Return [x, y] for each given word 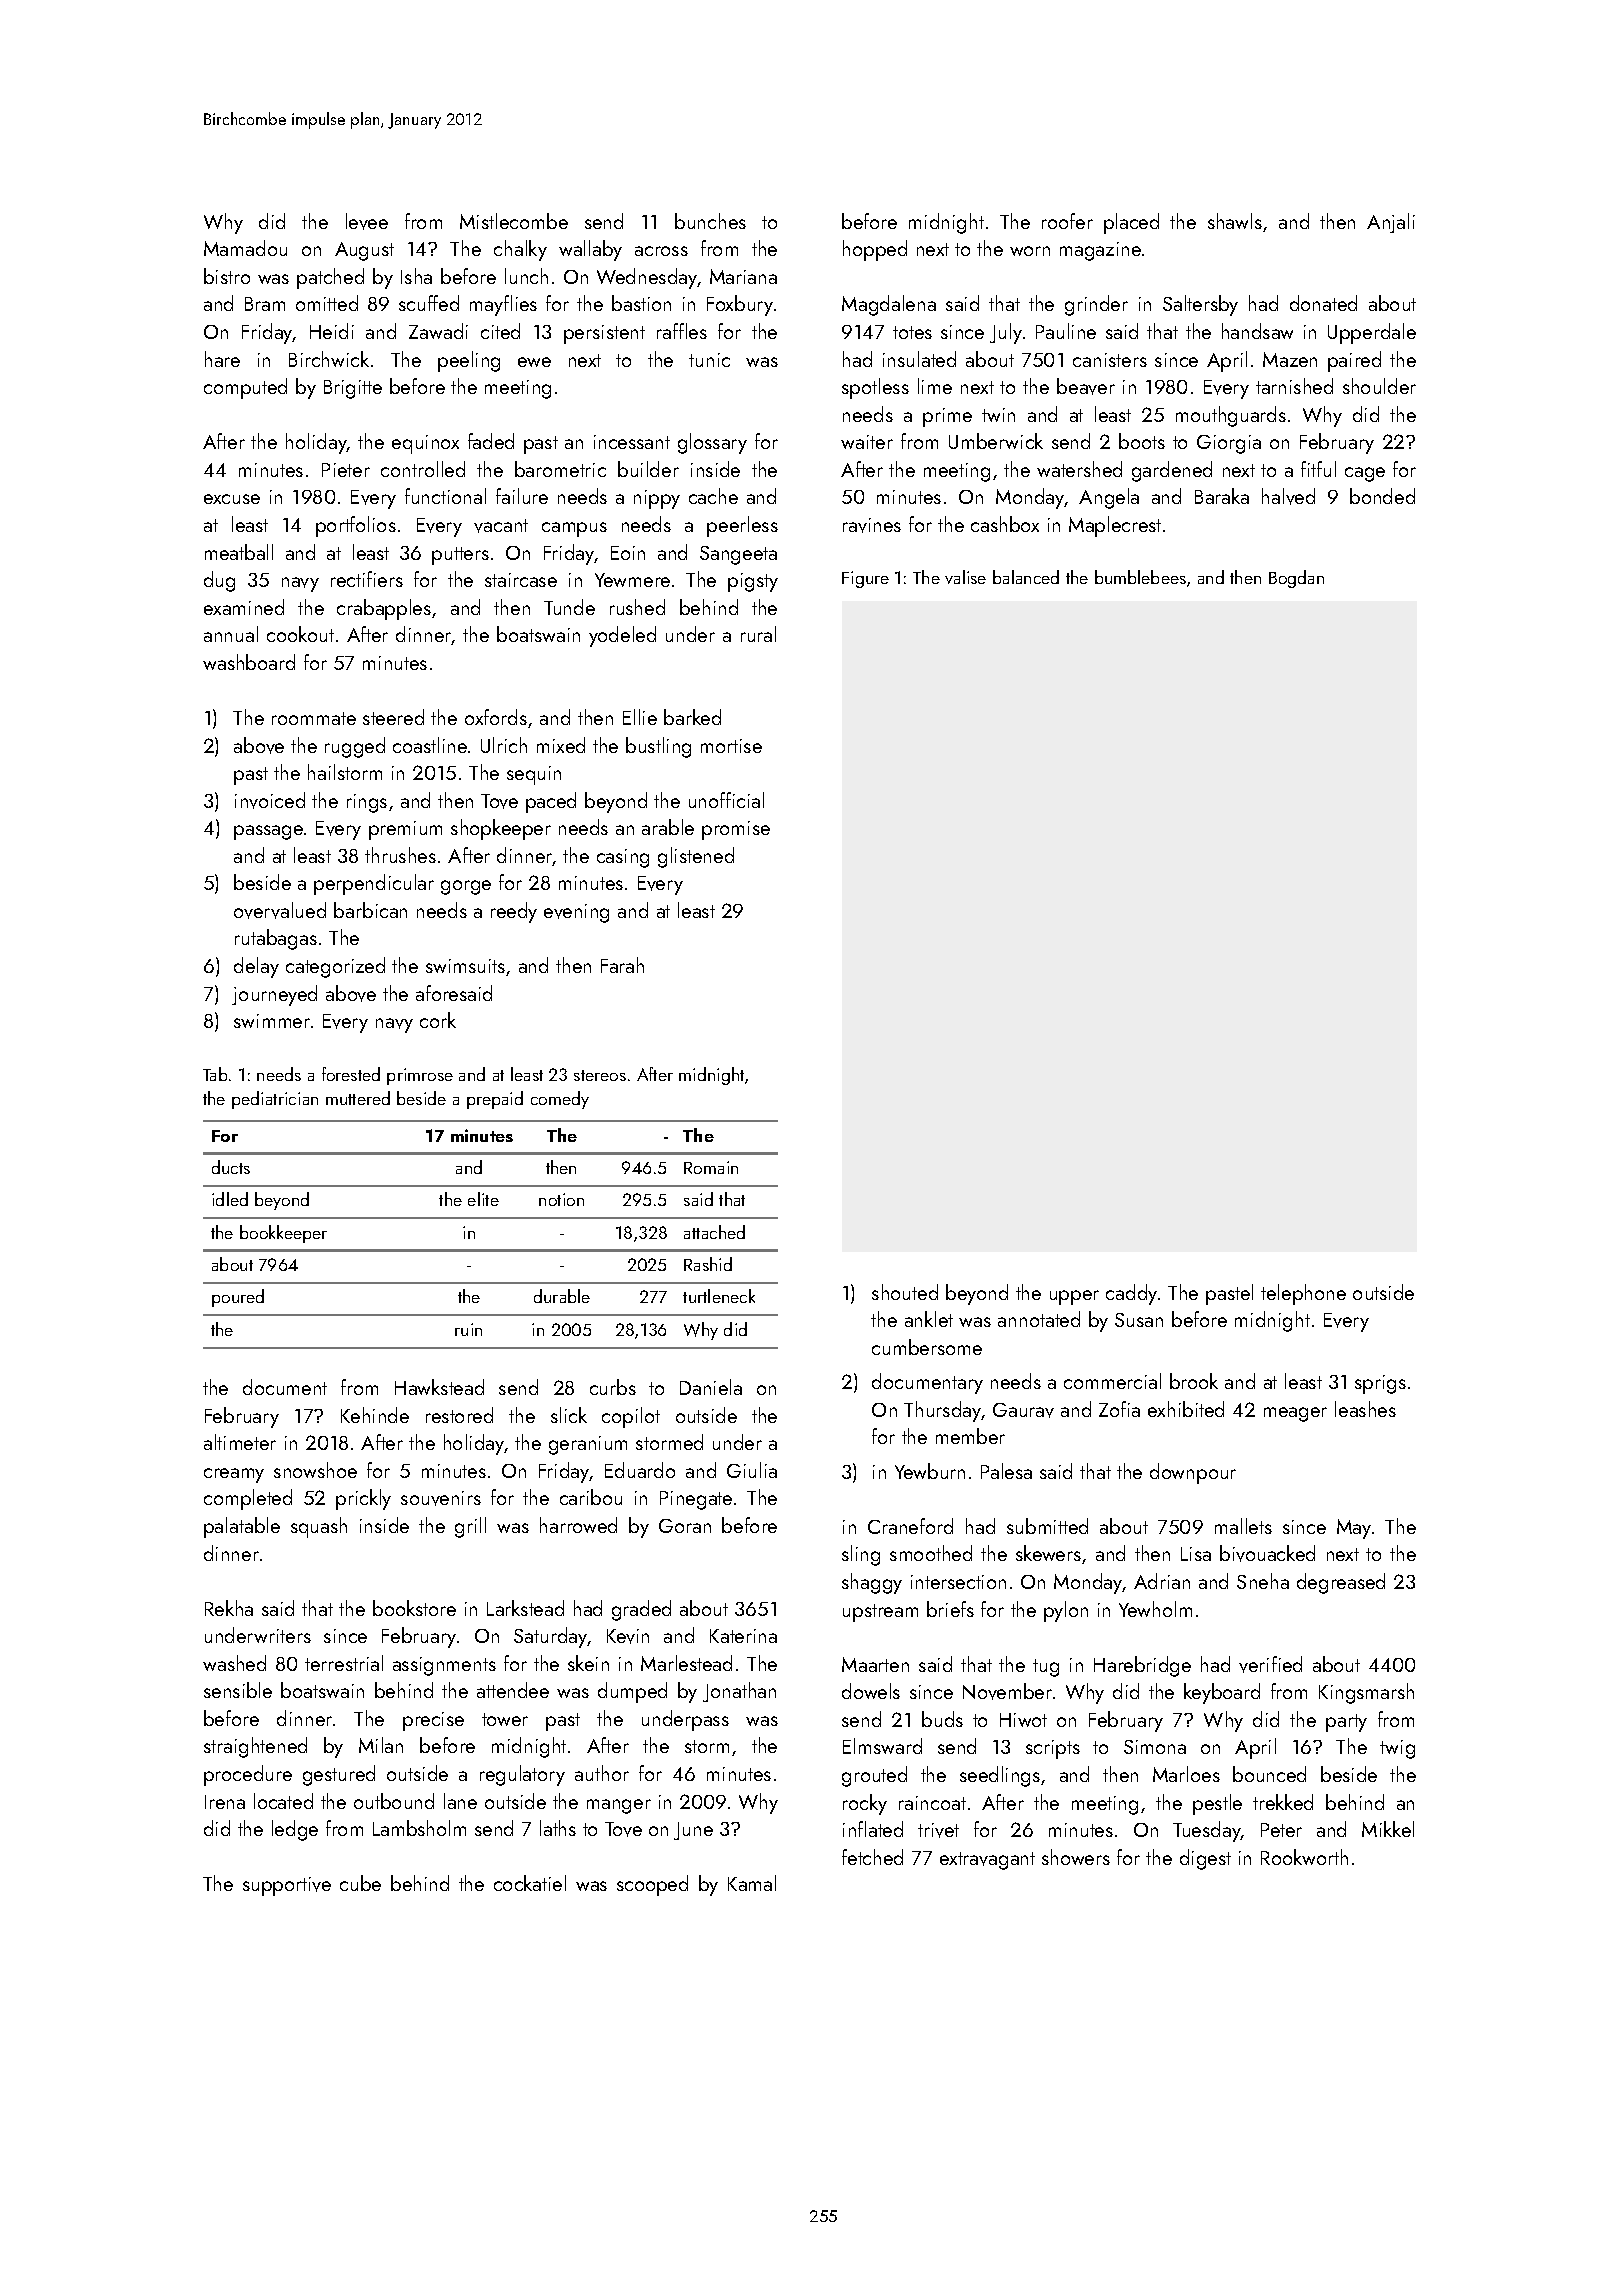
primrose [420, 1076]
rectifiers [367, 579]
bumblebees [1140, 577]
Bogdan [1296, 579]
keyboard [1222, 1693]
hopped [875, 250]
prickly [363, 1499]
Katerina [743, 1636]
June [693, 1831]
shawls [1235, 221]
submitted [1047, 1526]
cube [360, 1883]
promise [736, 830]
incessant [632, 442]
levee [367, 221]
